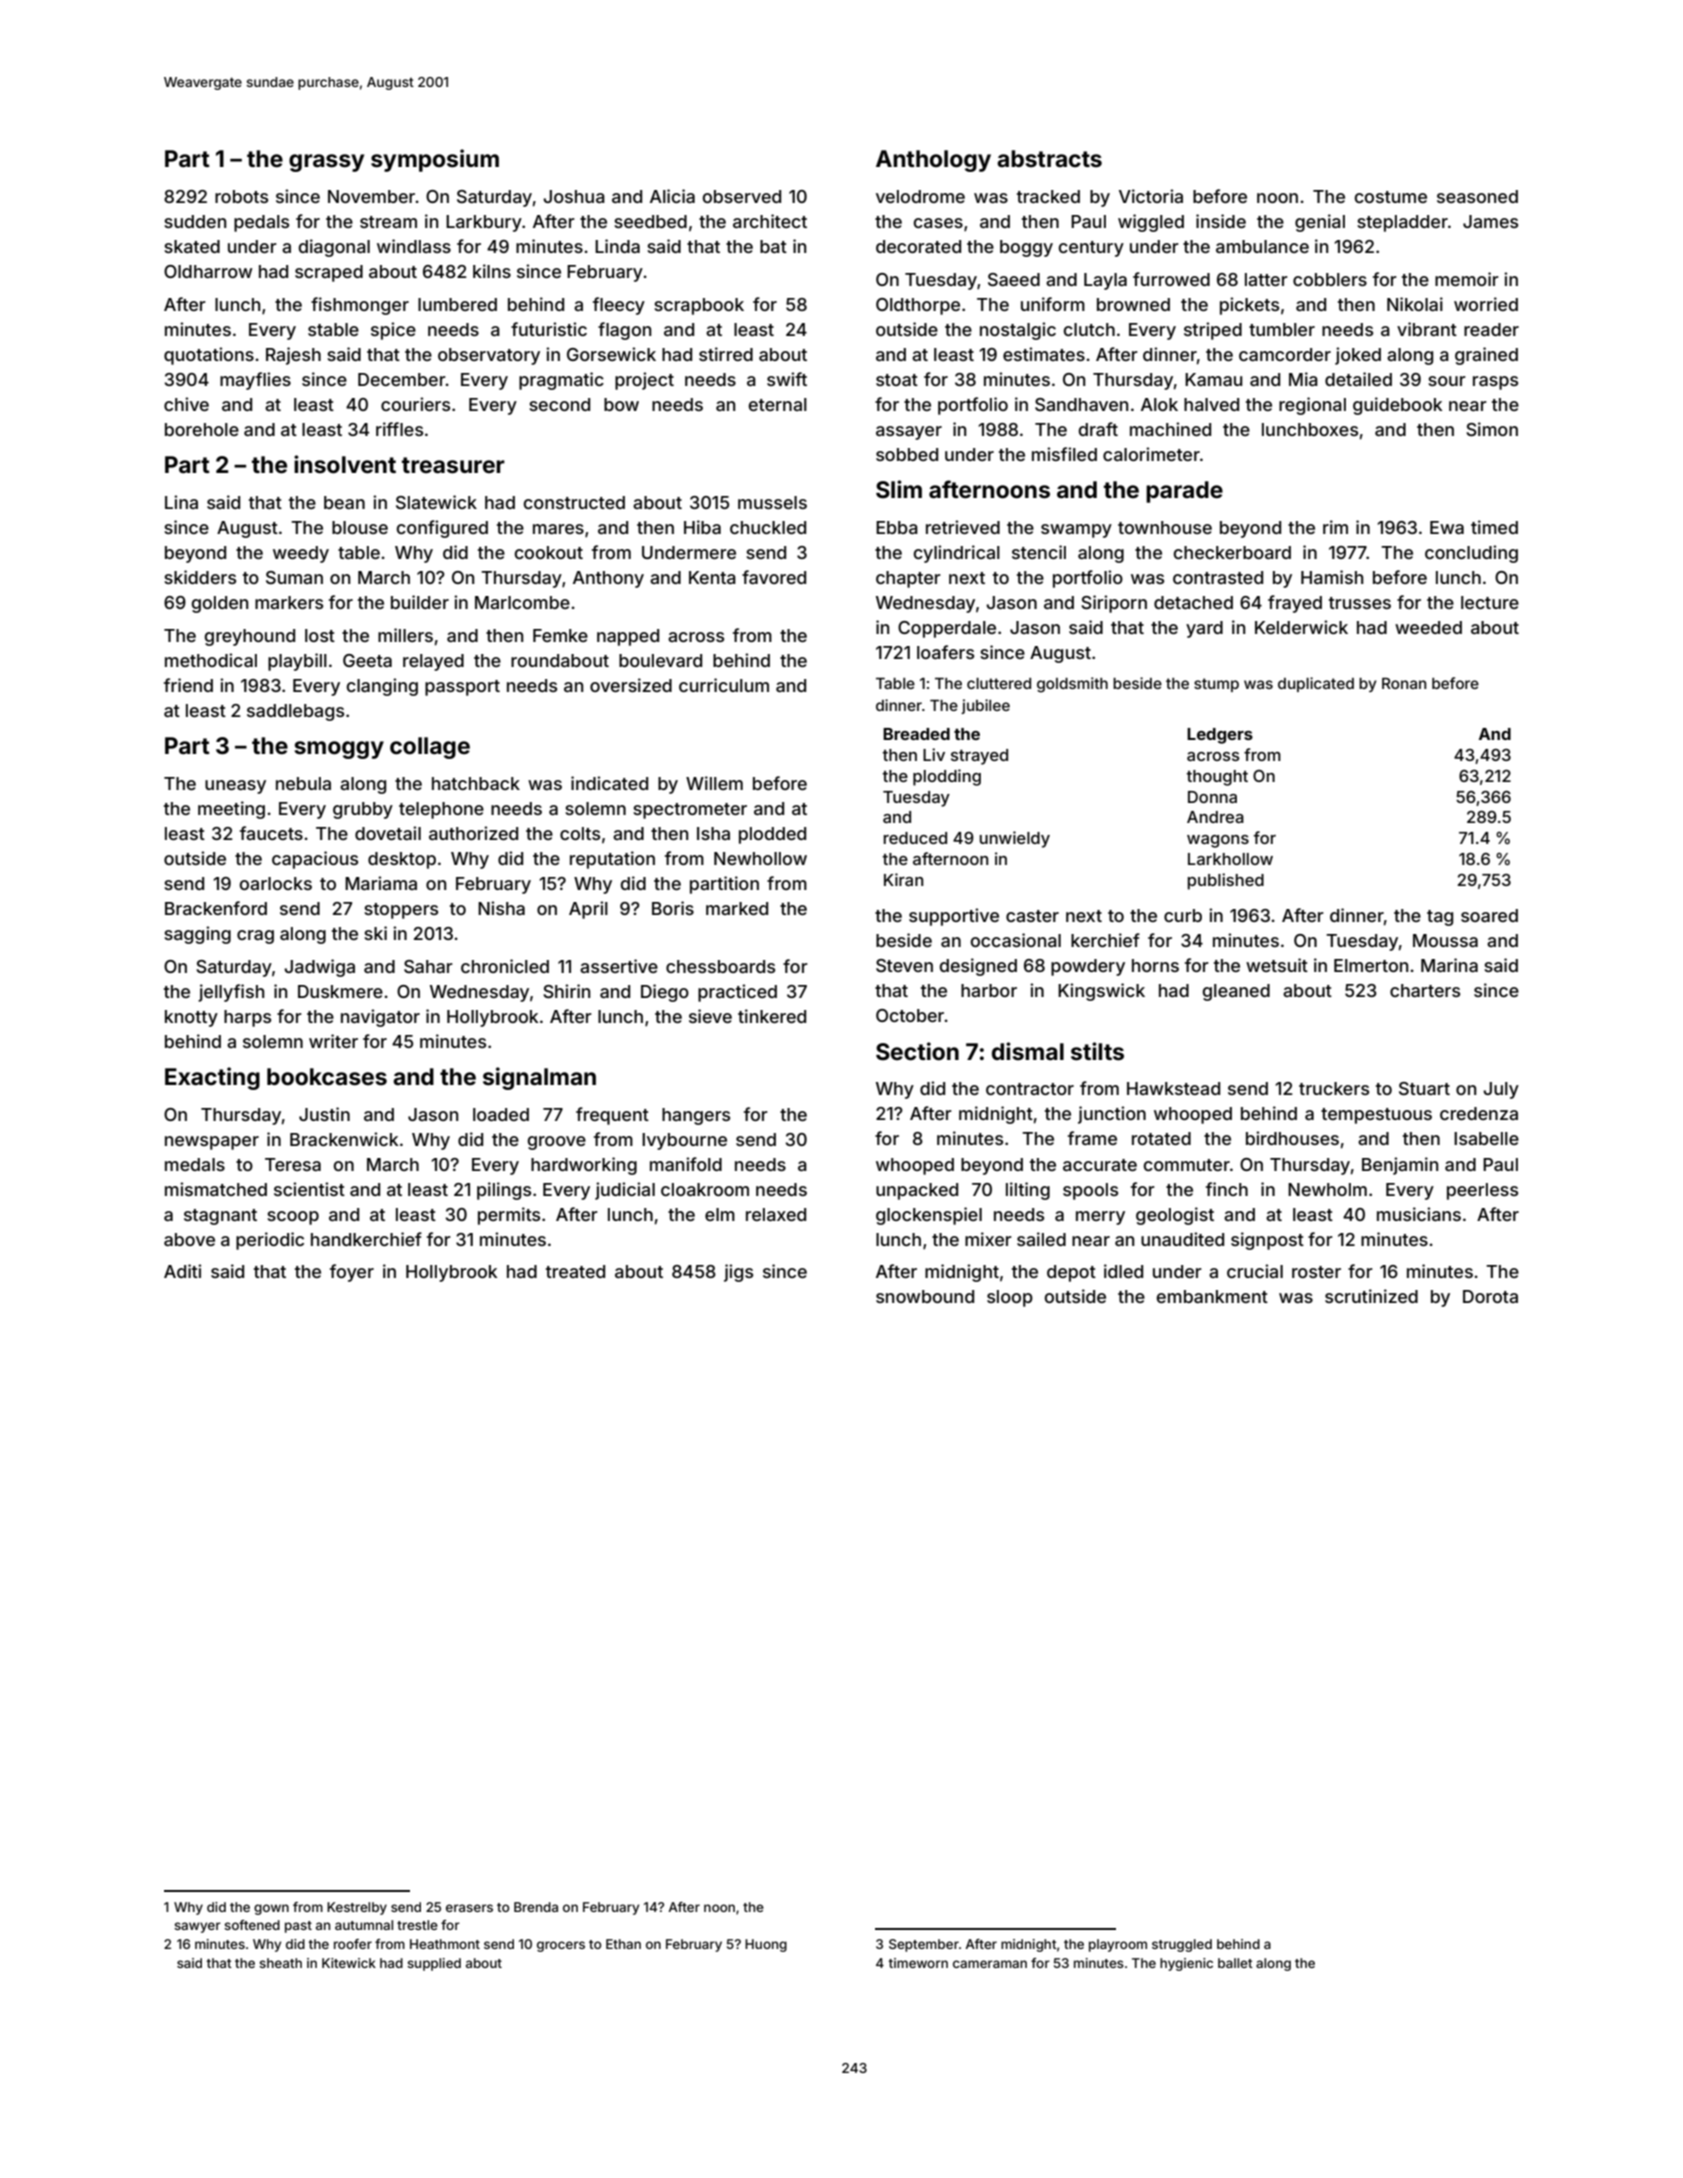 Image resolution: width=1683 pixels, height=2178 pixels. I want to click on sawyer, so click(197, 1927).
